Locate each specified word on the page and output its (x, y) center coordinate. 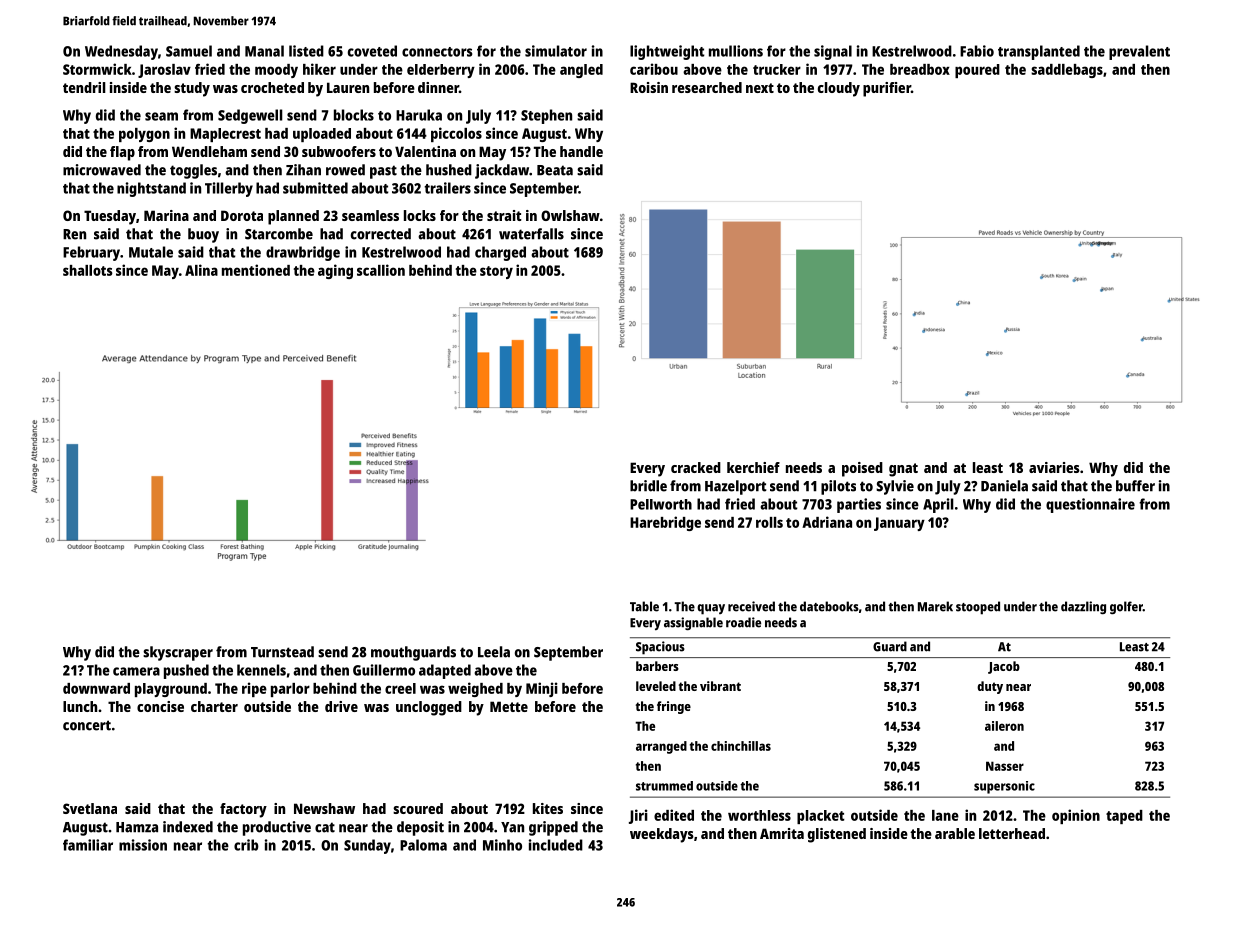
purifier (887, 89)
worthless (759, 815)
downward (96, 688)
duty (990, 687)
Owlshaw (570, 215)
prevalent (1139, 52)
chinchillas (741, 746)
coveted (372, 51)
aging (335, 271)
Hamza (137, 827)
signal (833, 52)
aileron (1004, 726)
